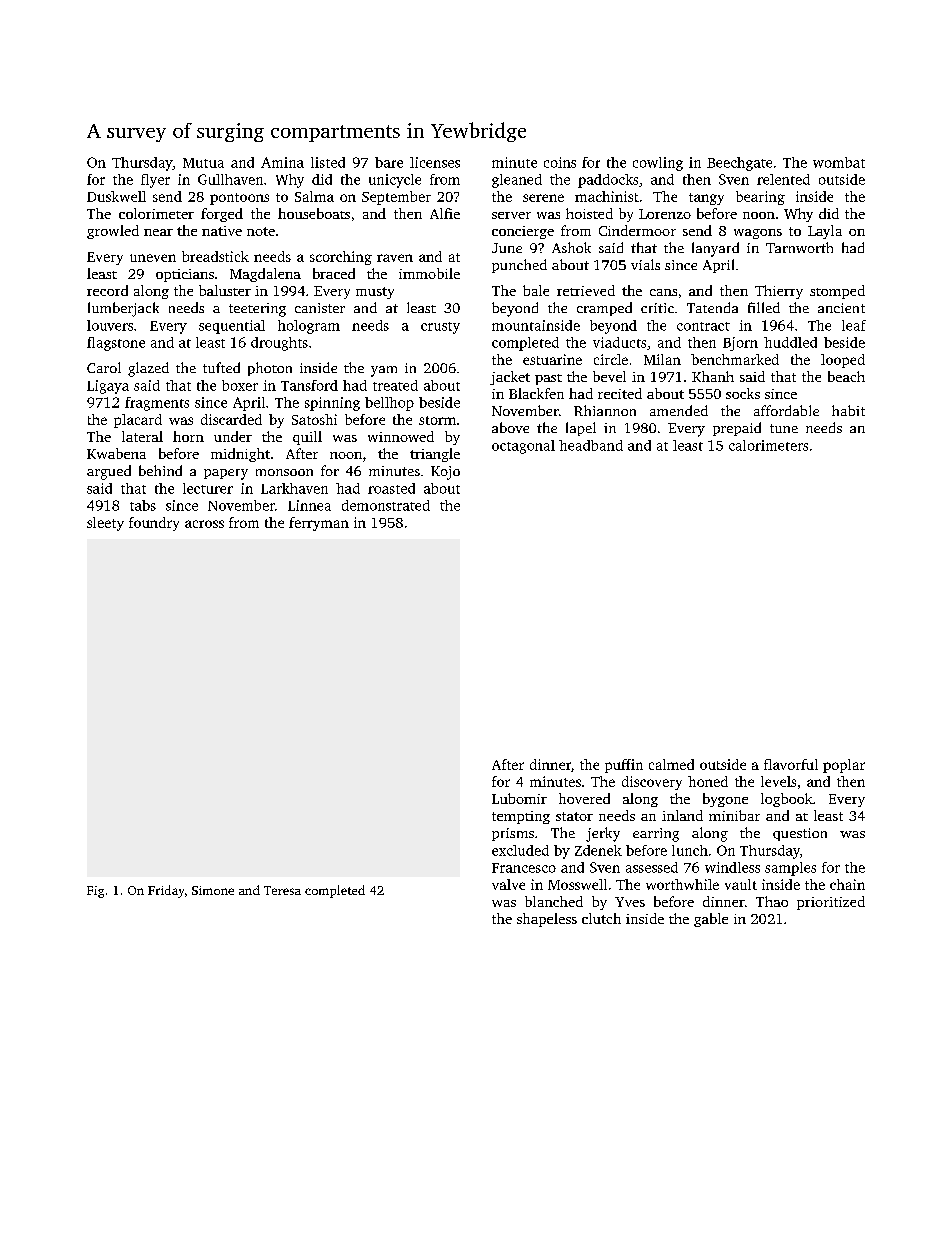 This page has height=1233, width=952. What do you see at coordinates (309, 505) in the page?
I see `Linnea` at bounding box center [309, 505].
